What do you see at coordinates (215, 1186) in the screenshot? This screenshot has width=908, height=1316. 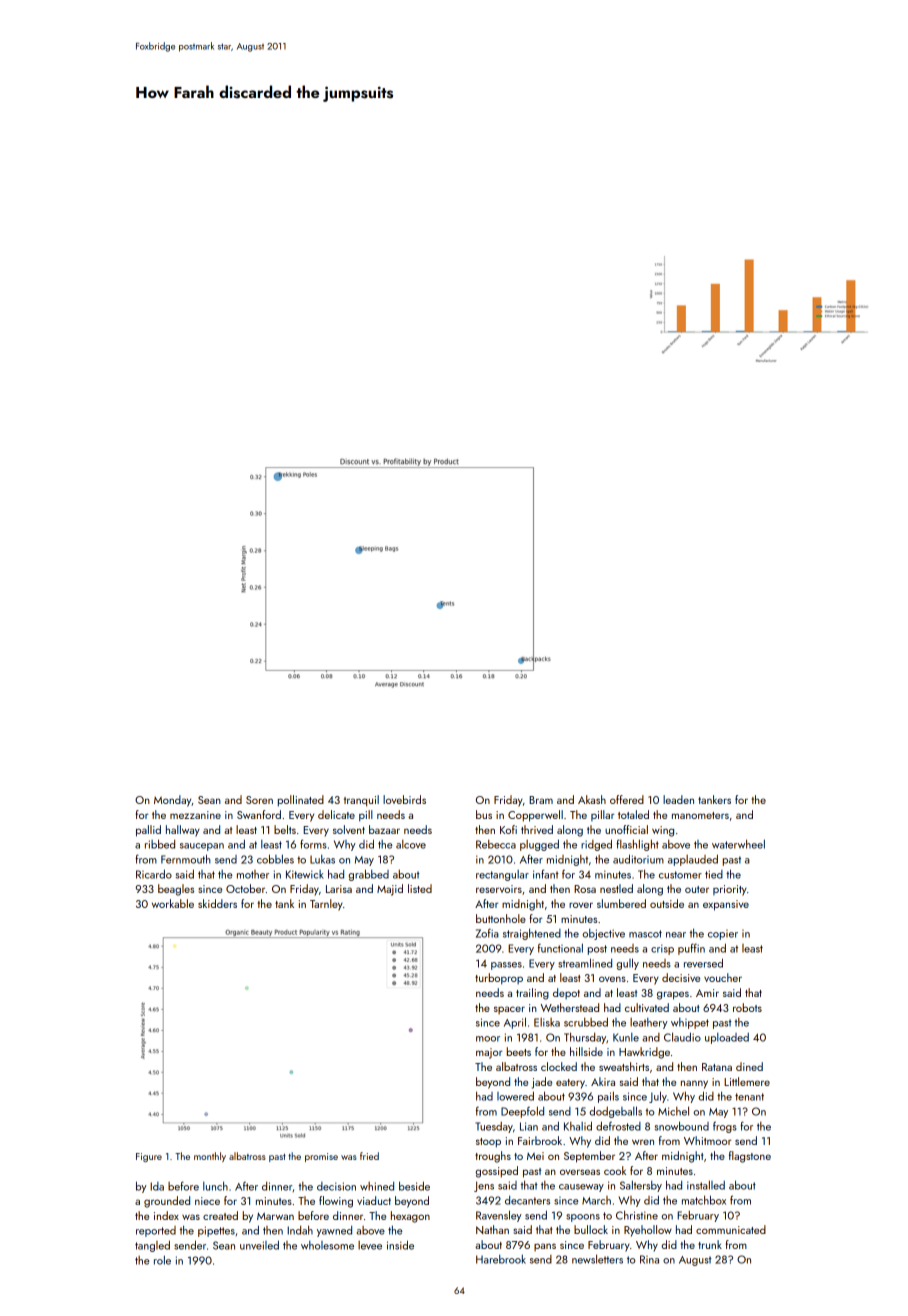 I see `lunch` at bounding box center [215, 1186].
